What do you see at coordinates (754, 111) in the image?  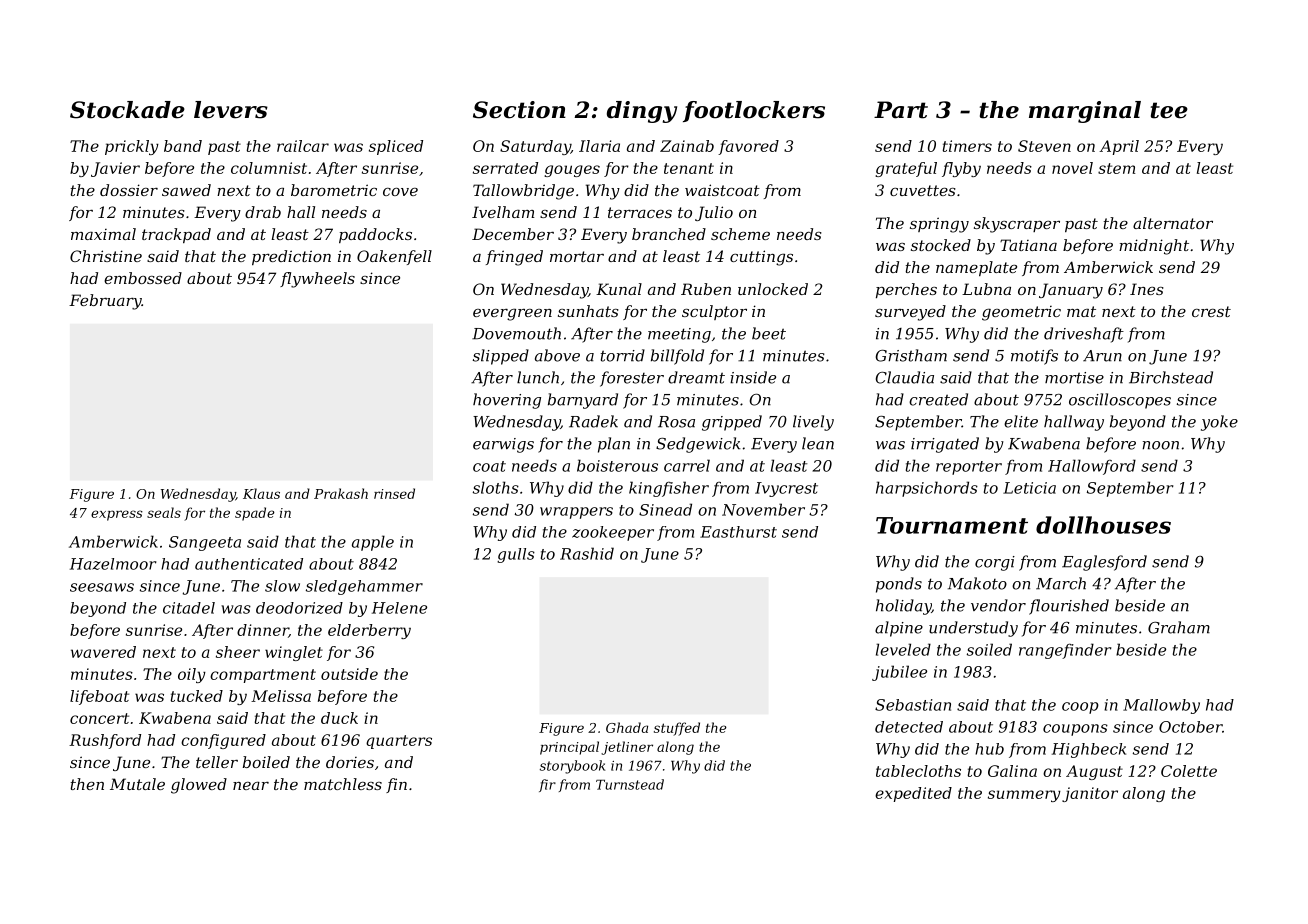 I see `footlockers` at bounding box center [754, 111].
